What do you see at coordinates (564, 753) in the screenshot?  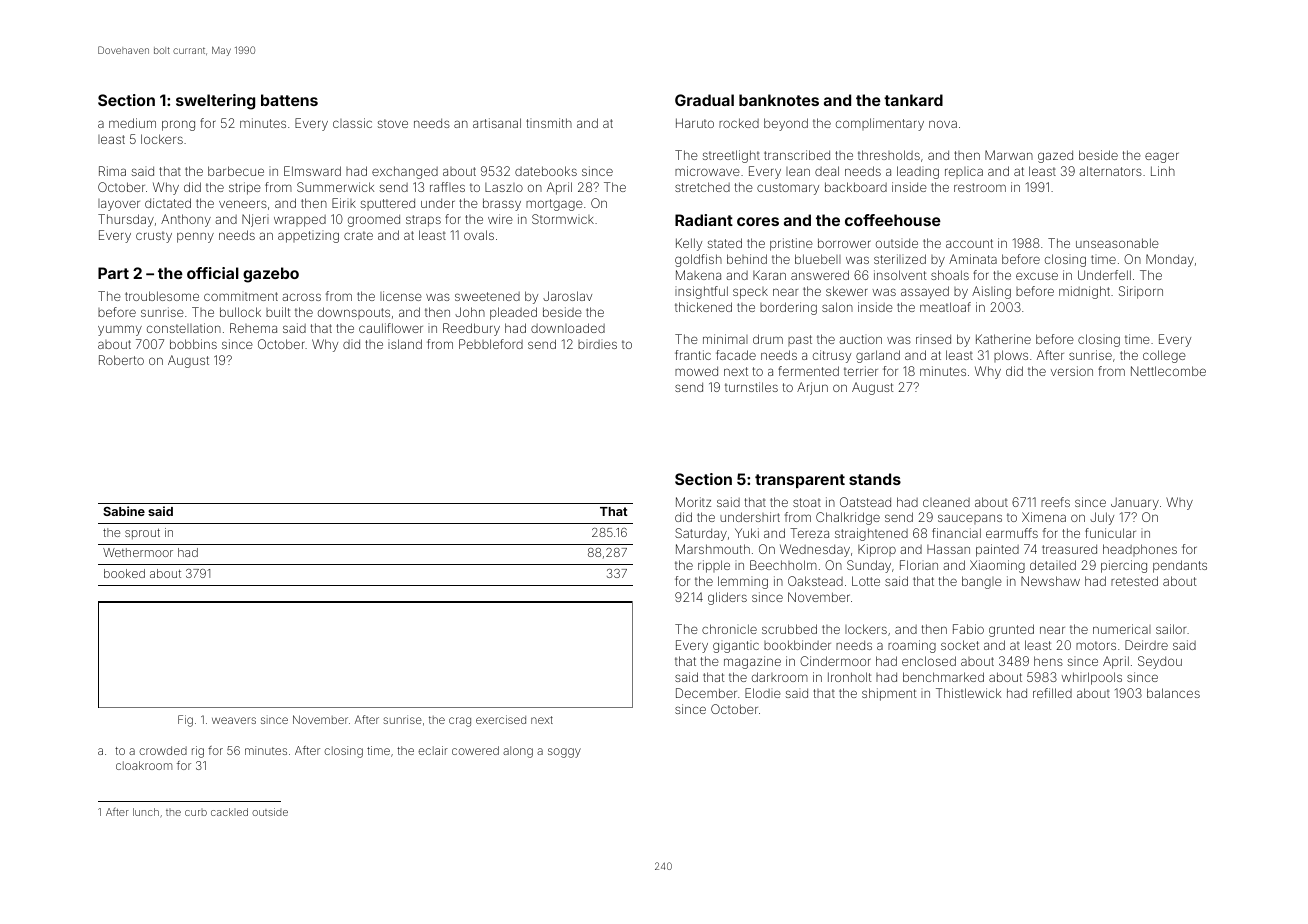 I see `soggy` at bounding box center [564, 753].
